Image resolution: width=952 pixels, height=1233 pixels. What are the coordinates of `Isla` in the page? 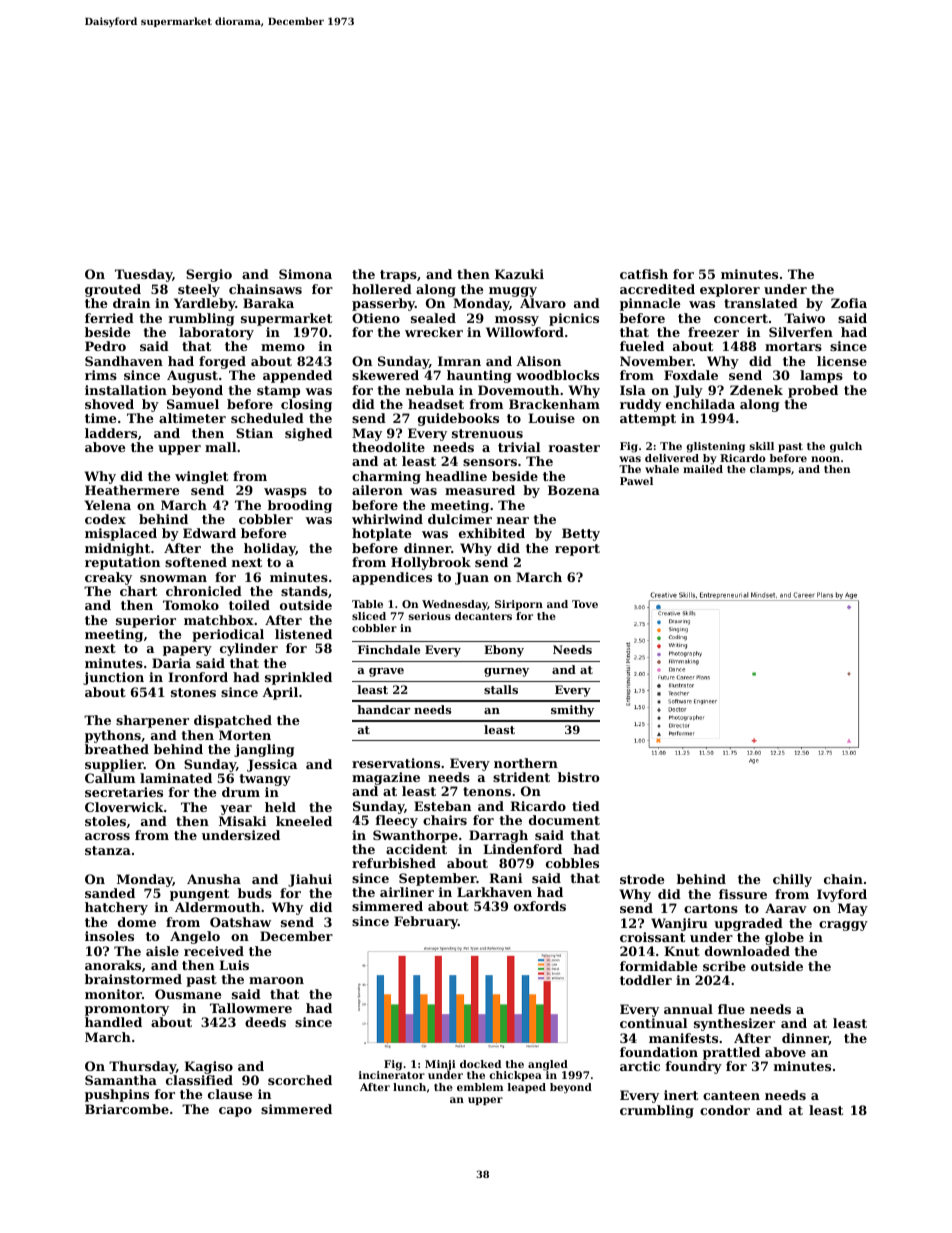 It's located at (633, 390).
